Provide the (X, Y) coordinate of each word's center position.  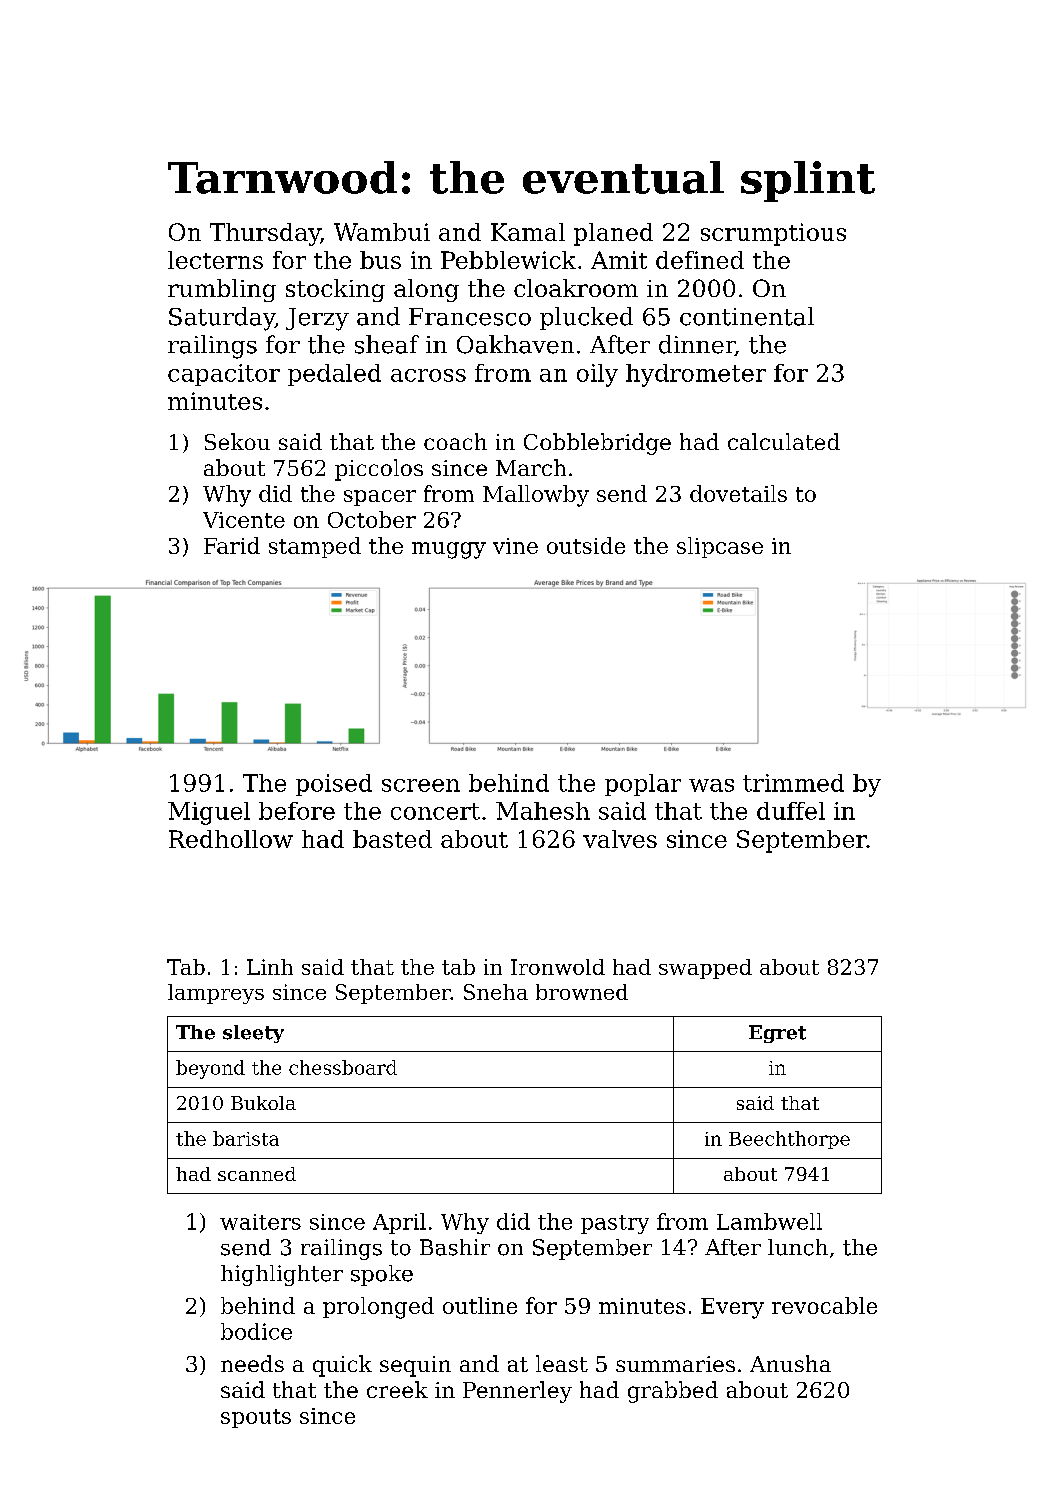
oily (597, 375)
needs (252, 1363)
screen (421, 785)
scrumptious (773, 234)
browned (582, 992)
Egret (777, 1034)
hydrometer (696, 375)
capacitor (224, 375)
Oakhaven (515, 344)
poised (334, 785)
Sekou (237, 441)
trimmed (793, 783)
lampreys (216, 994)
